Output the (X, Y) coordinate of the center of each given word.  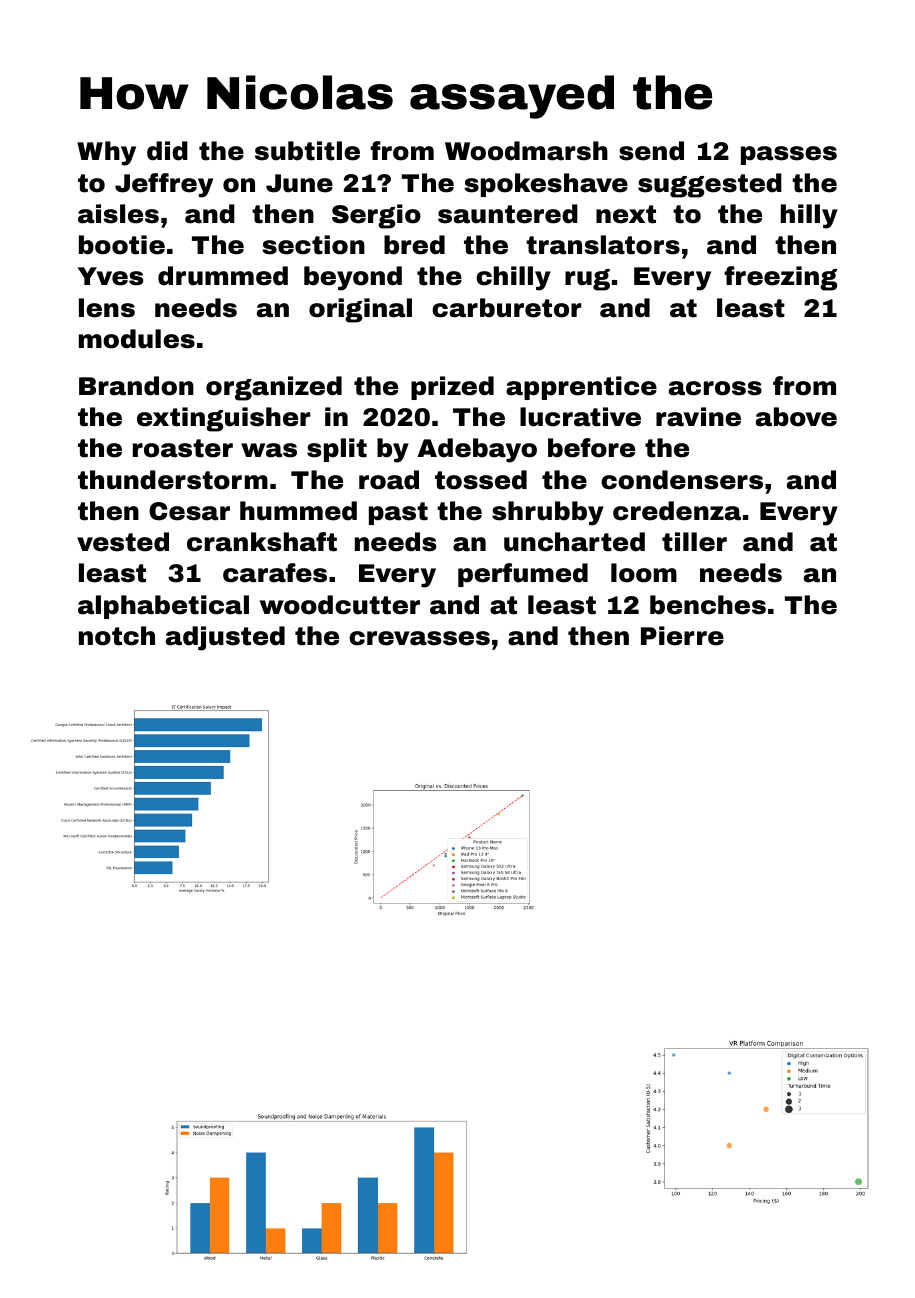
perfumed (523, 575)
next (626, 214)
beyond (353, 278)
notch (117, 636)
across (715, 388)
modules (137, 339)
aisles (118, 214)
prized (452, 388)
